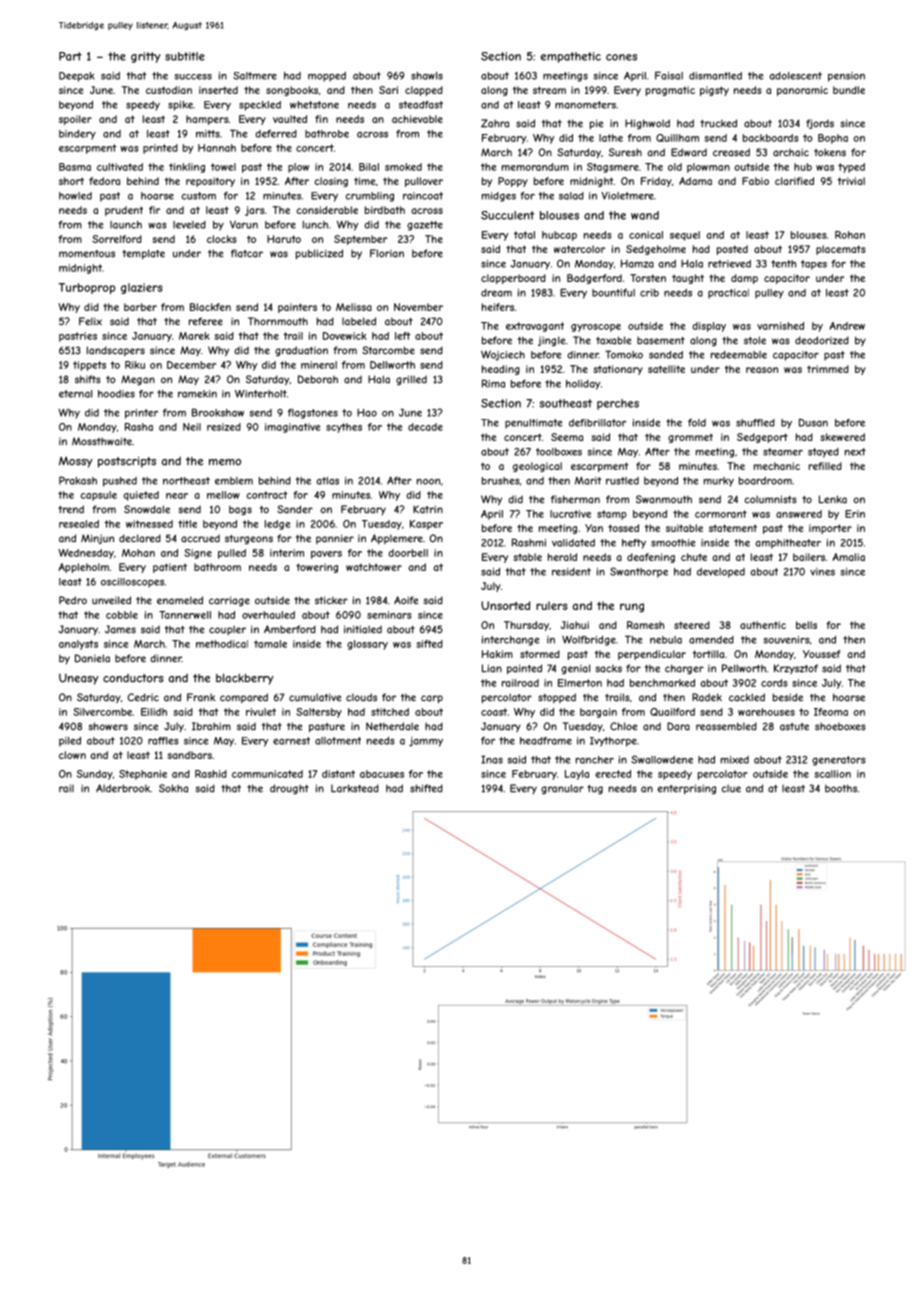 The width and height of the screenshot is (924, 1308). Describe the element at coordinates (621, 57) in the screenshot. I see `cones` at that location.
